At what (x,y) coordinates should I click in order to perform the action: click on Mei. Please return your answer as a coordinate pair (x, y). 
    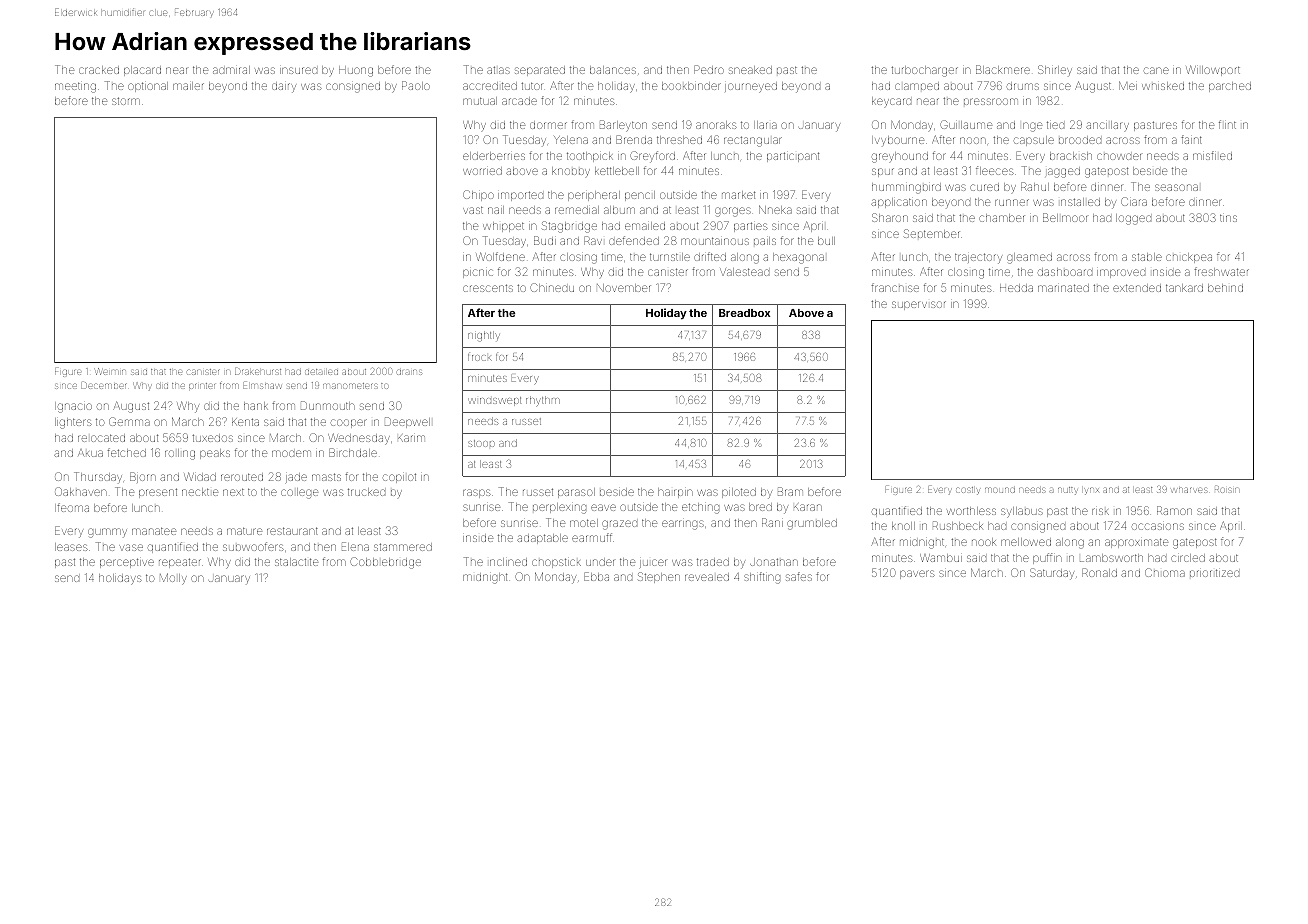
    Looking at the image, I should click on (1128, 85).
